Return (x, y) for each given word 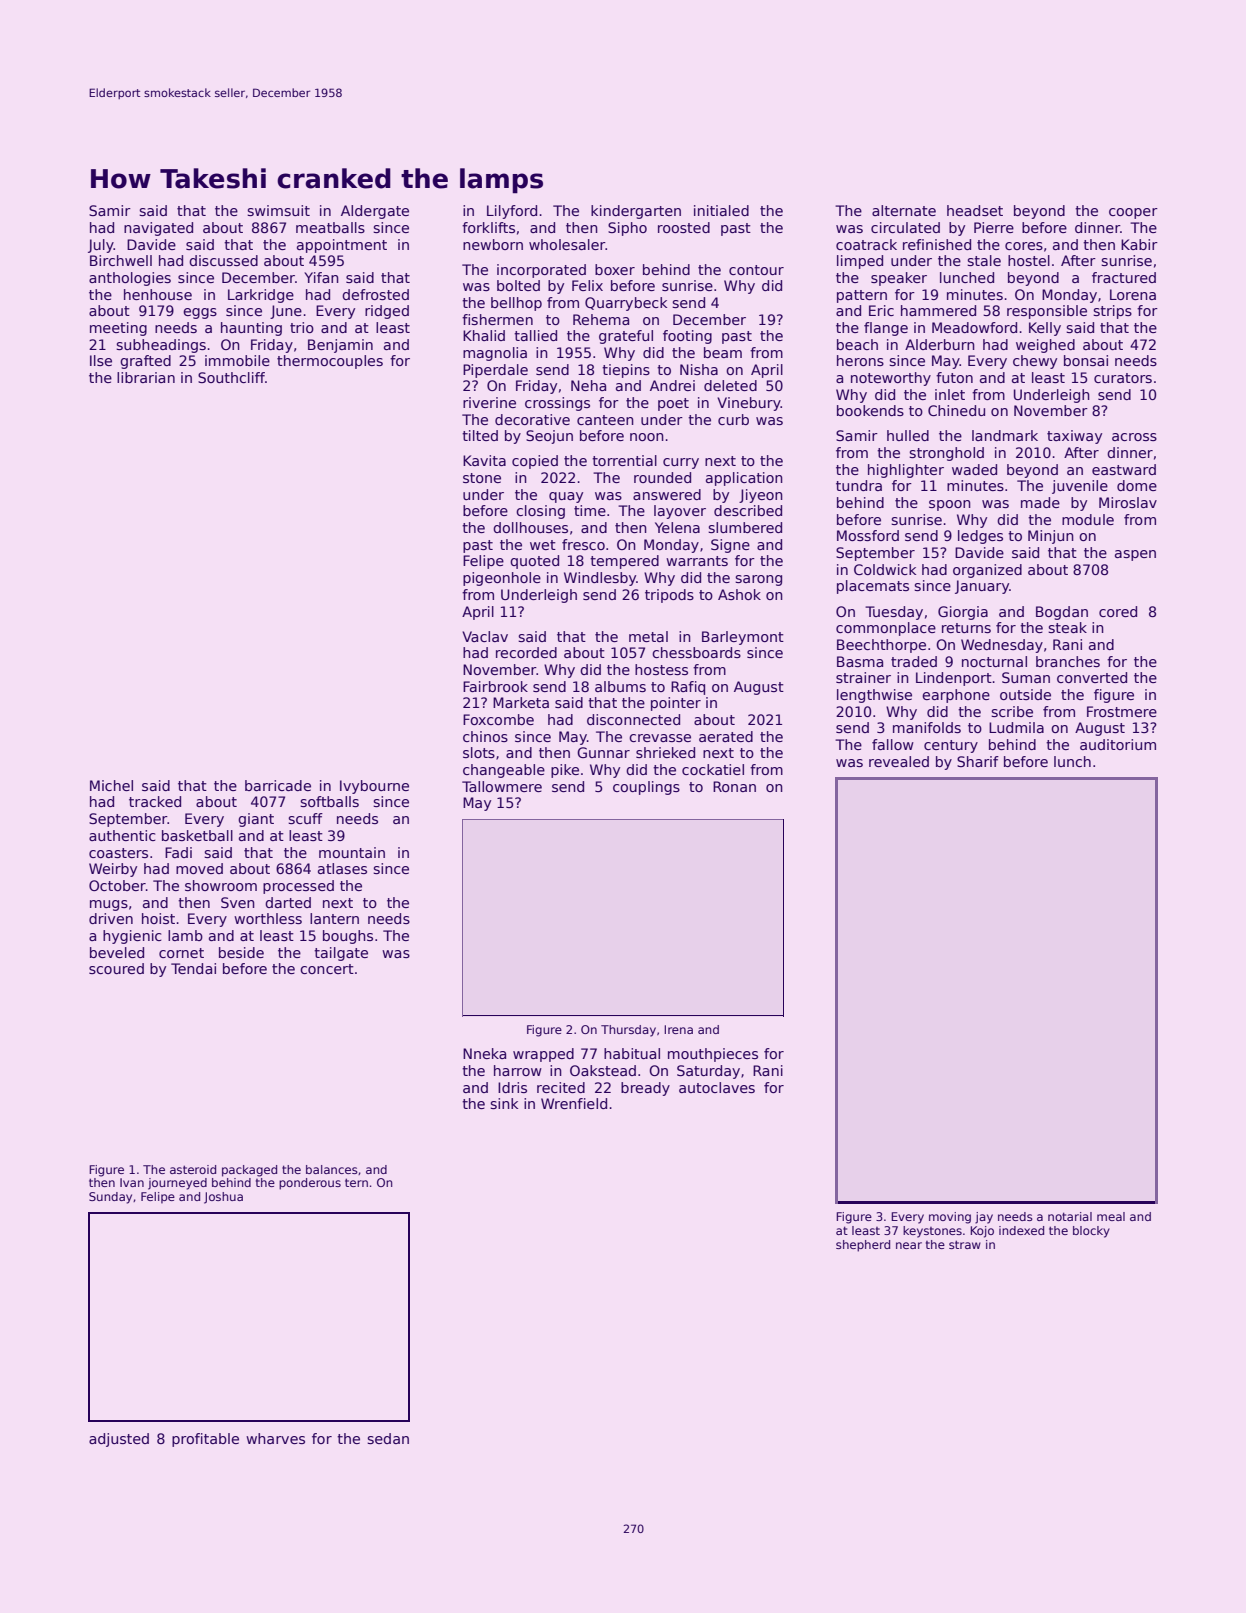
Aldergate (375, 212)
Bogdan (1062, 613)
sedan (388, 1438)
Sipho (627, 229)
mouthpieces (713, 1055)
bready (645, 1089)
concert (327, 969)
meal (1111, 1216)
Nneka (484, 1053)
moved (199, 868)
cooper (1133, 213)
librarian (146, 377)
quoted (534, 562)
